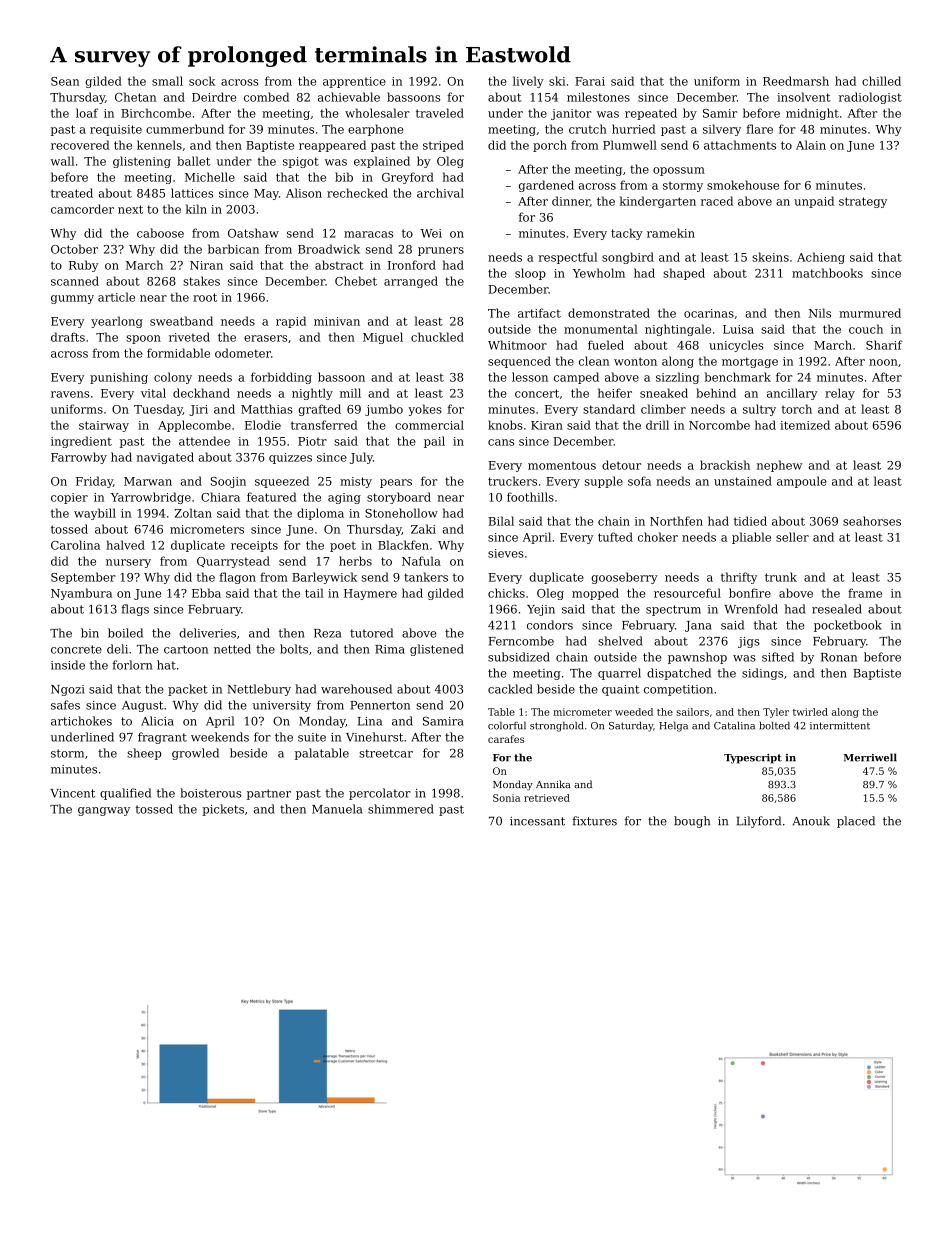 This screenshot has height=1233, width=952. I want to click on Zoltan, so click(193, 513).
